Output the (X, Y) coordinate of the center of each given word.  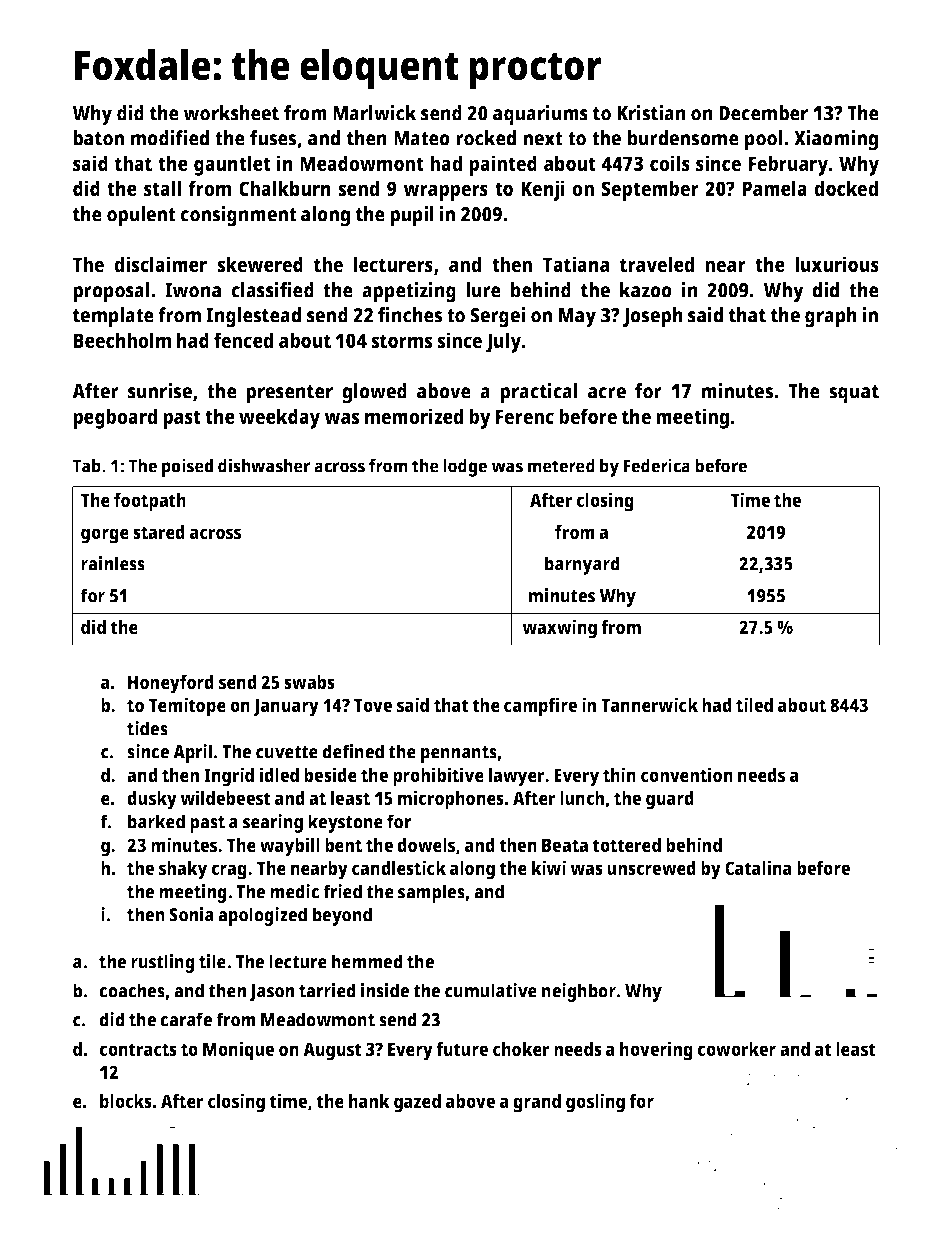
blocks (126, 1101)
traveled (657, 264)
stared (159, 532)
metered (561, 465)
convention (687, 774)
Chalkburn (285, 188)
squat (854, 394)
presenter (289, 394)
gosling (595, 1103)
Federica (656, 465)
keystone (345, 823)
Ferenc (525, 416)
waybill (290, 847)
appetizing (409, 292)
